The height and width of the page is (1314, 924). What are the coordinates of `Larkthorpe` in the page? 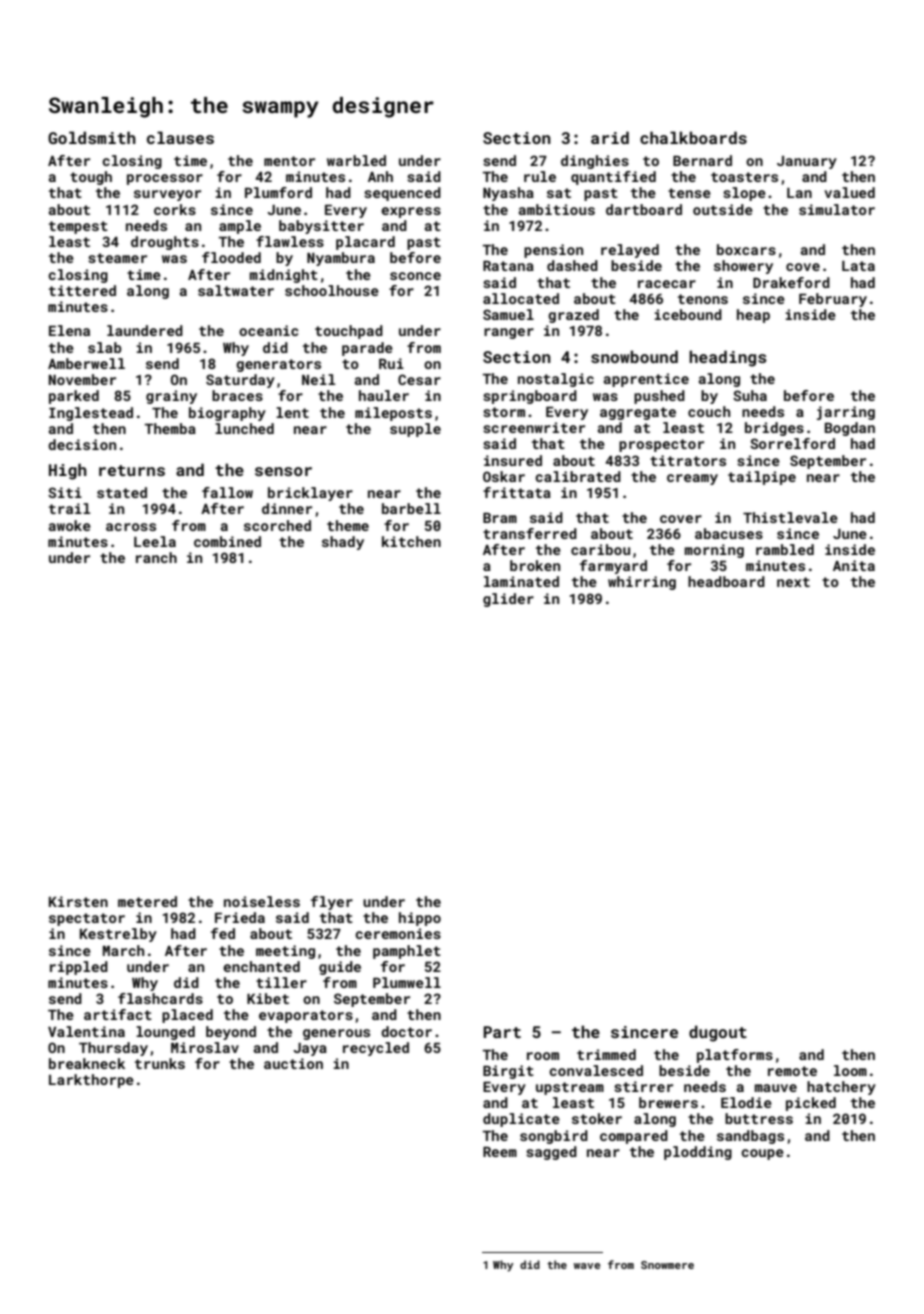 It's located at (91, 1081).
